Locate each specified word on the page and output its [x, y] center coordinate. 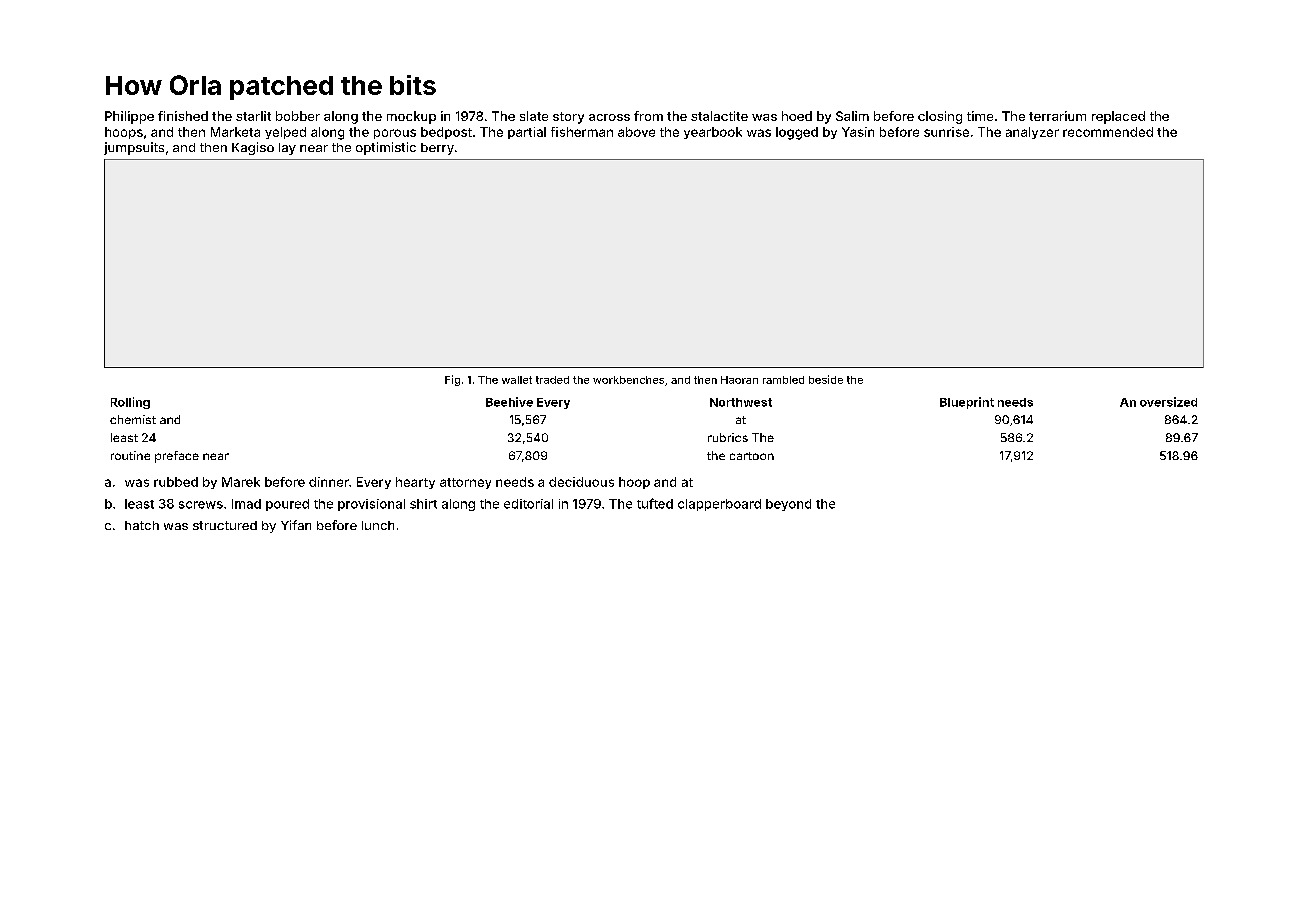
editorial [528, 504]
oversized [1168, 402]
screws [201, 505]
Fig [452, 380]
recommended [1108, 132]
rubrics [728, 437]
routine [130, 455]
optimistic [386, 148]
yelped [285, 133]
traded [552, 380]
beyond [788, 505]
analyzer [1032, 133]
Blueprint [967, 403]
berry [437, 149]
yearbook [713, 133]
